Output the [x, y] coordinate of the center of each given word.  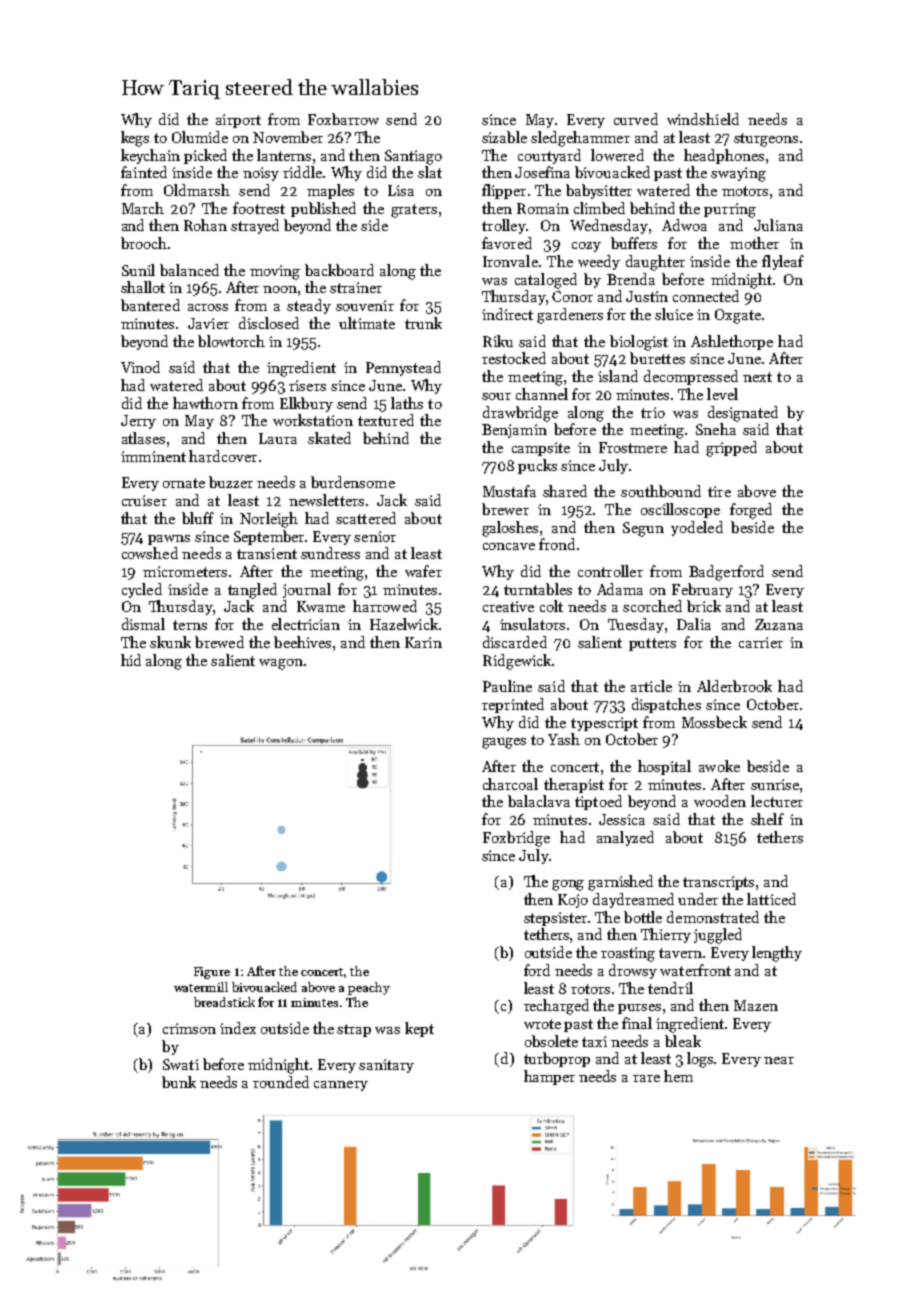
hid [131, 660]
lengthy [777, 954]
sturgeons [766, 140]
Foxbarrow [343, 119]
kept [419, 1029]
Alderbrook [734, 686]
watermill [201, 987]
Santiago [413, 157]
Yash [564, 739]
